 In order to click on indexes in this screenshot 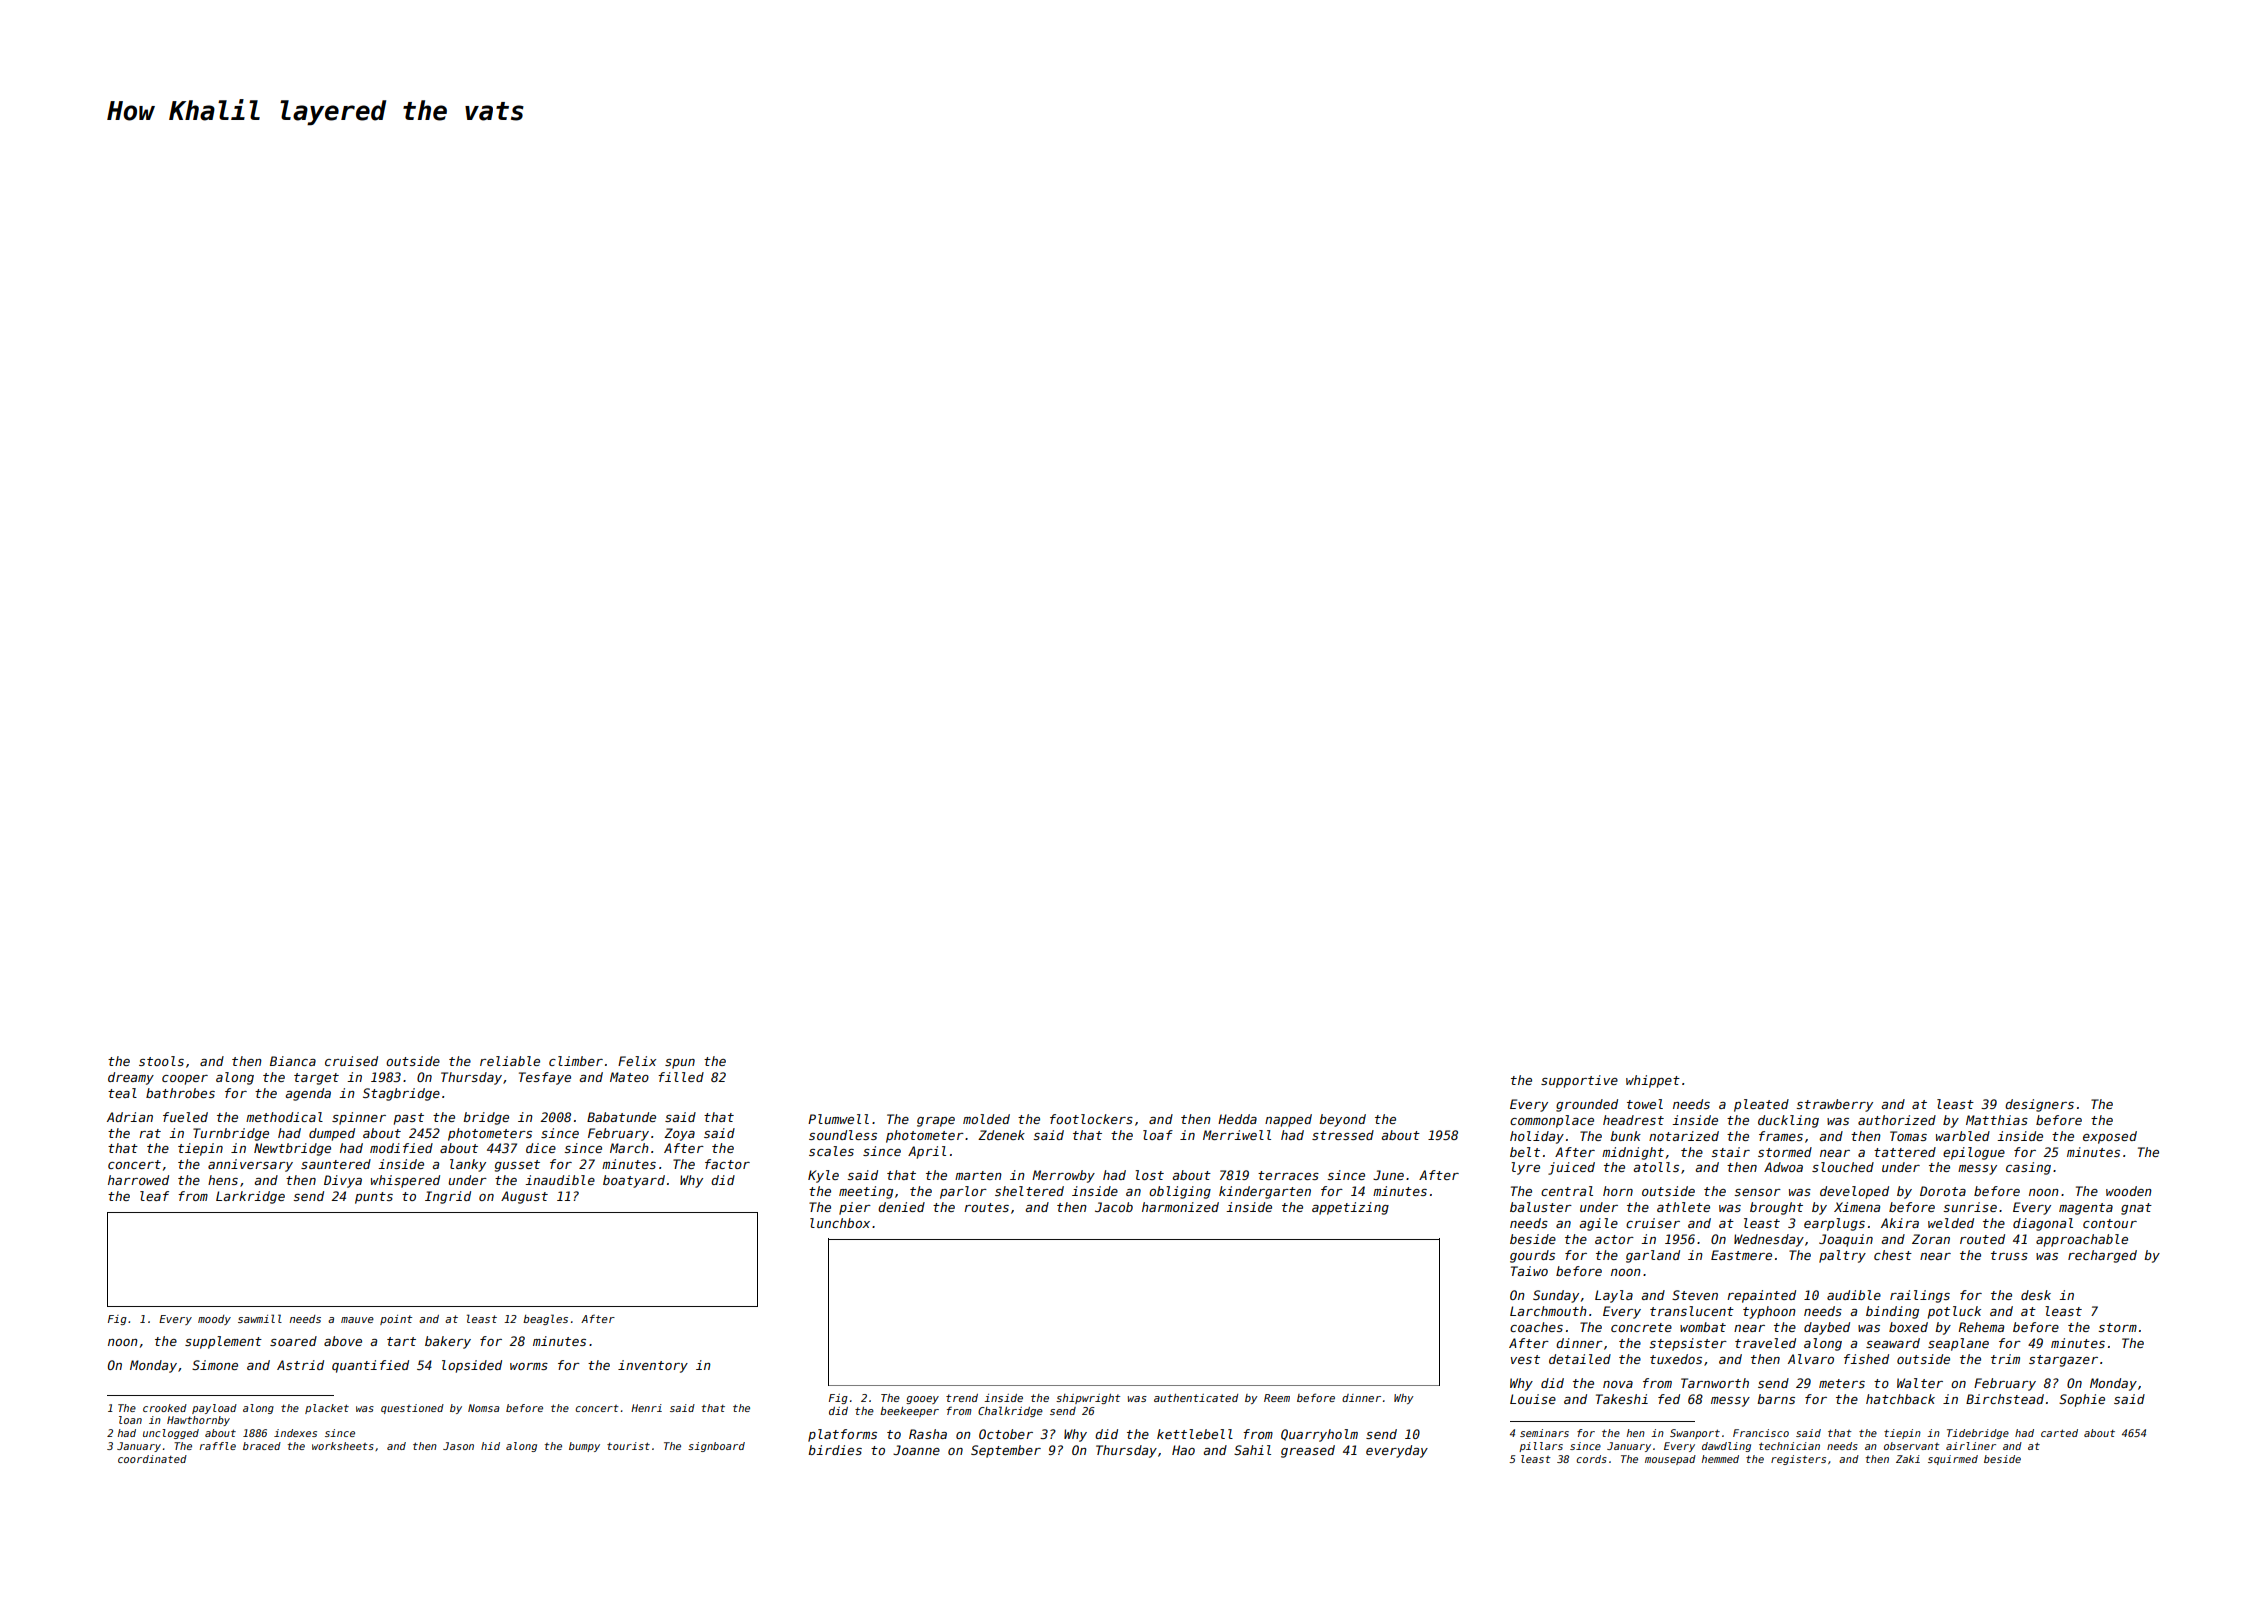, I will do `click(295, 1433)`.
